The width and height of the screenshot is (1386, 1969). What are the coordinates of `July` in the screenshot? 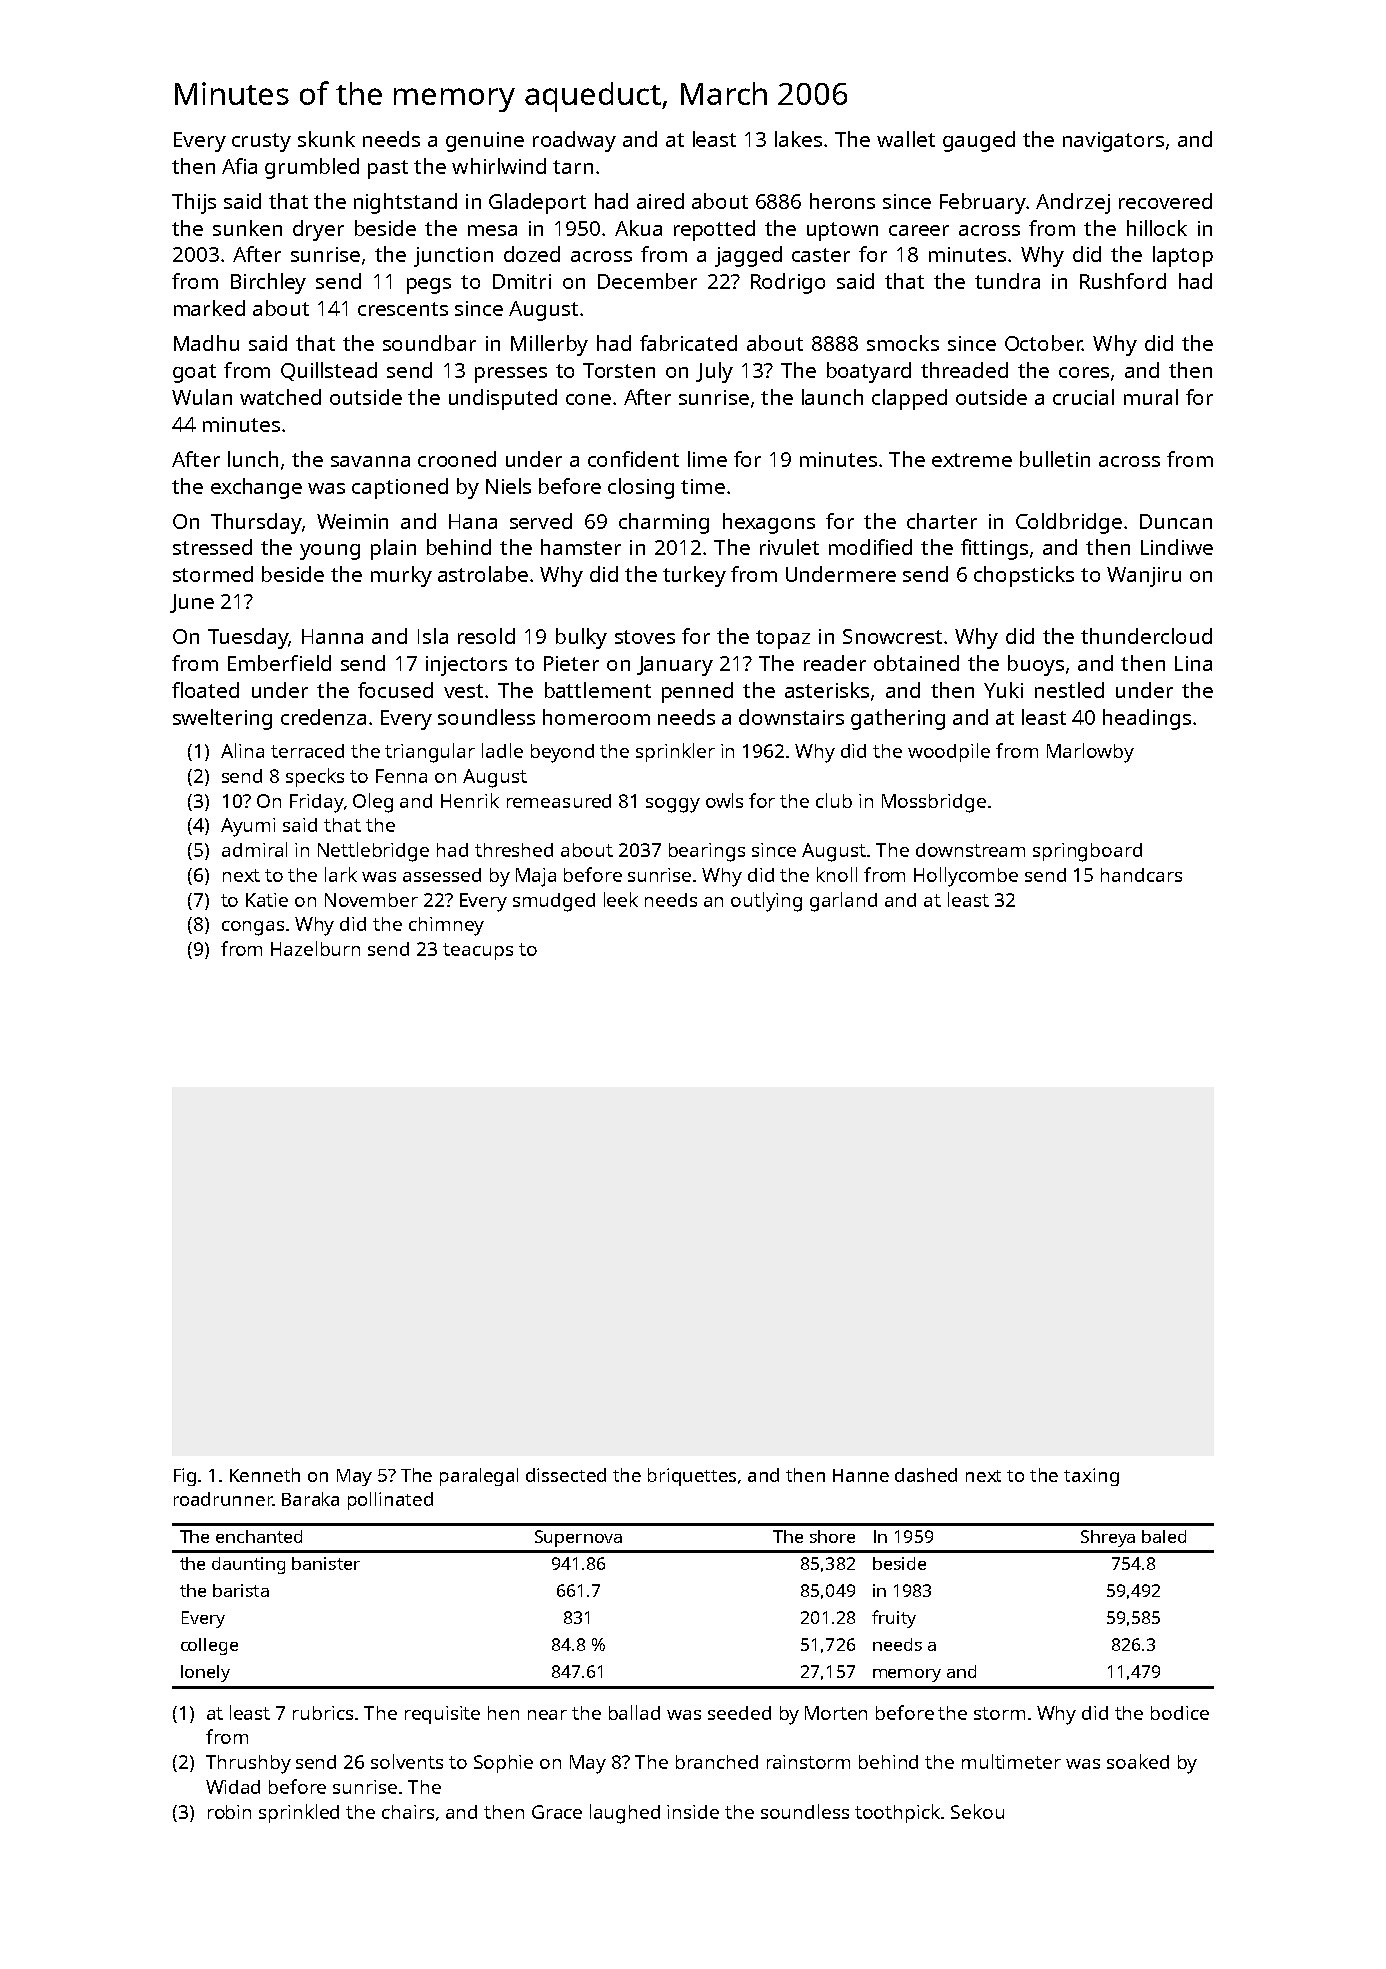 It's located at (714, 372).
